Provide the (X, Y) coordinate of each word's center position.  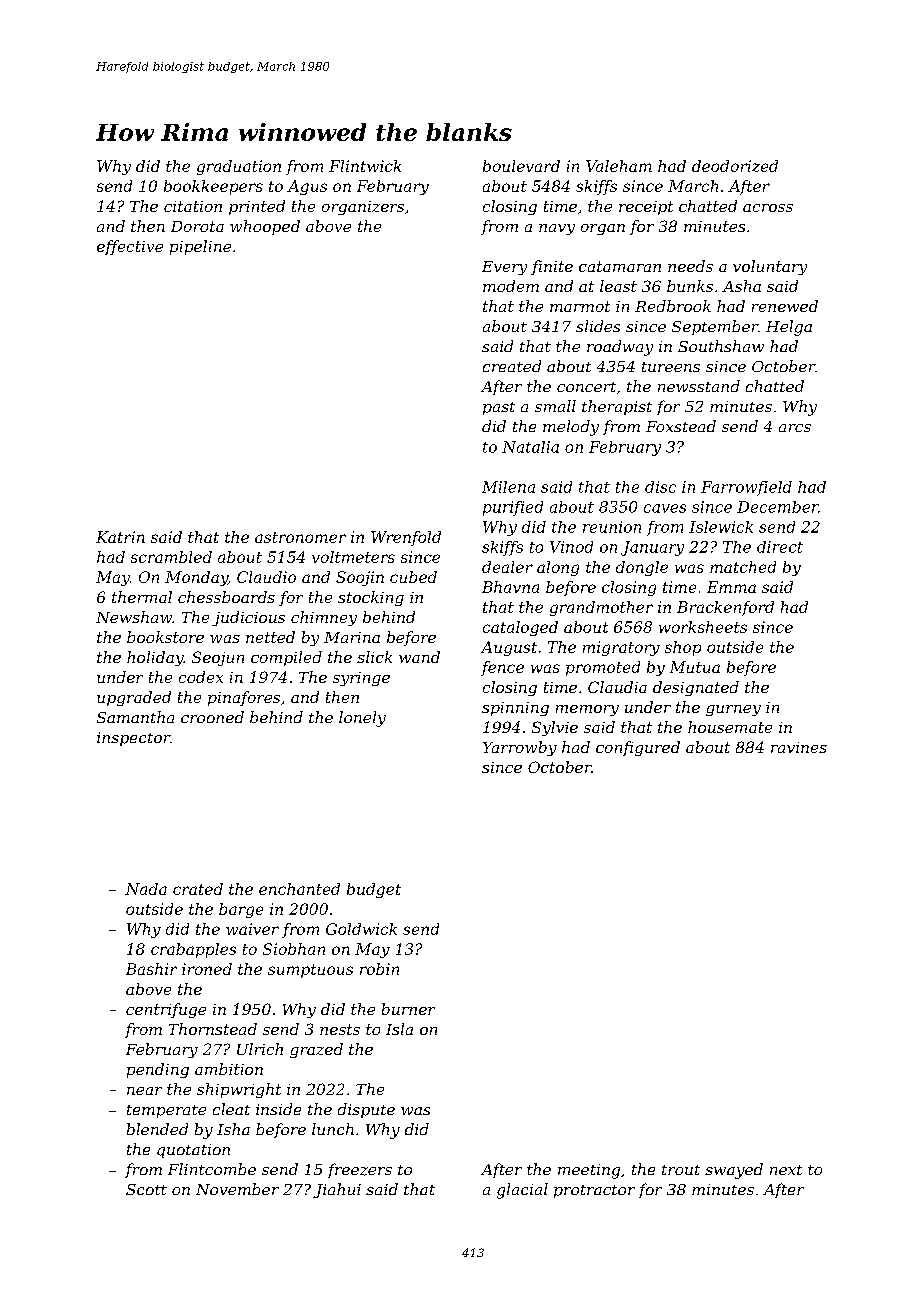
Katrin (120, 537)
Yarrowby (520, 748)
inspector (133, 739)
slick (374, 657)
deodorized (735, 166)
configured (638, 748)
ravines (799, 747)
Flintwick (365, 166)
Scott (146, 1189)
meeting (589, 1171)
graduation (239, 167)
